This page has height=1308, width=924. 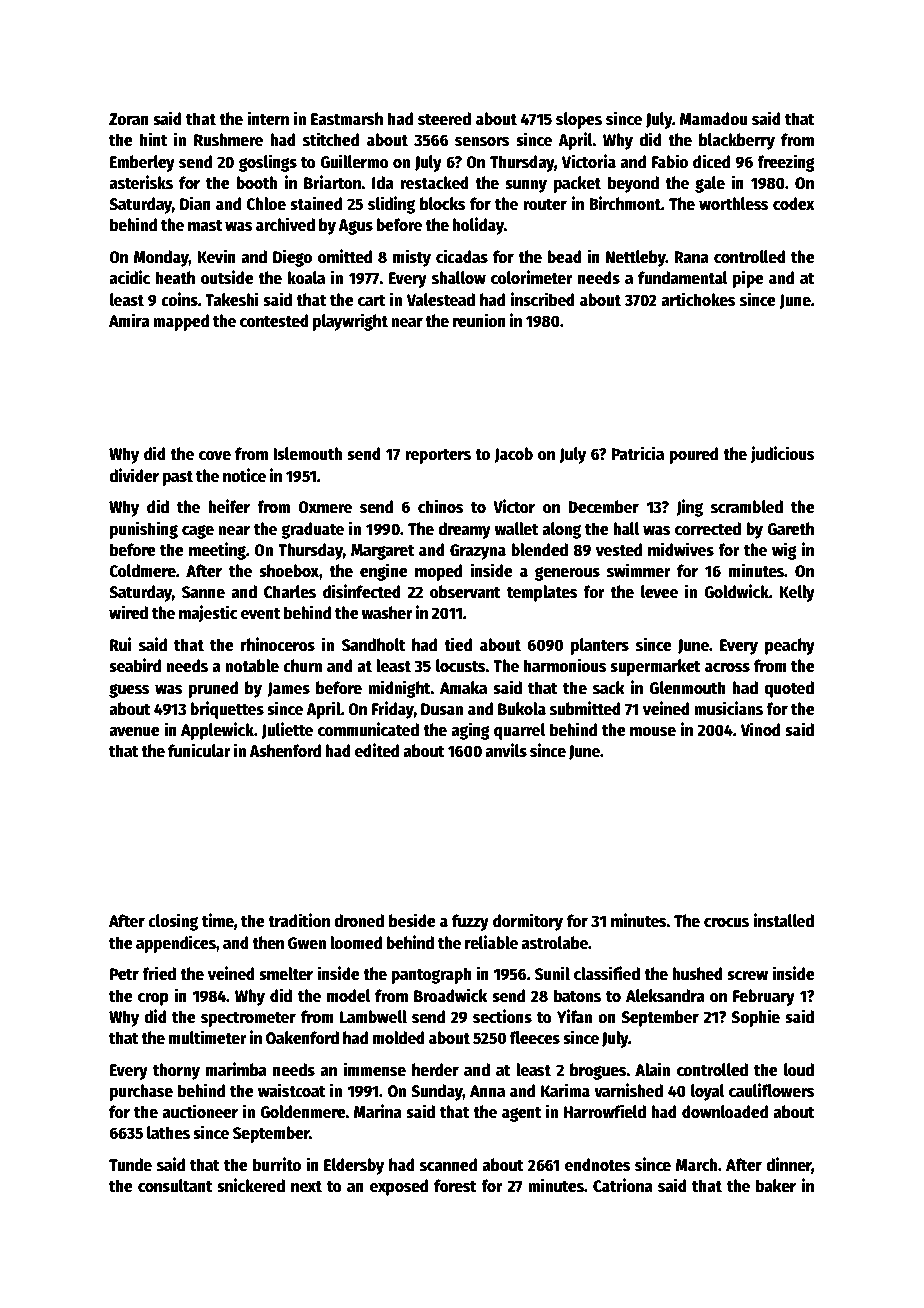 I want to click on purchase, so click(x=141, y=1092).
